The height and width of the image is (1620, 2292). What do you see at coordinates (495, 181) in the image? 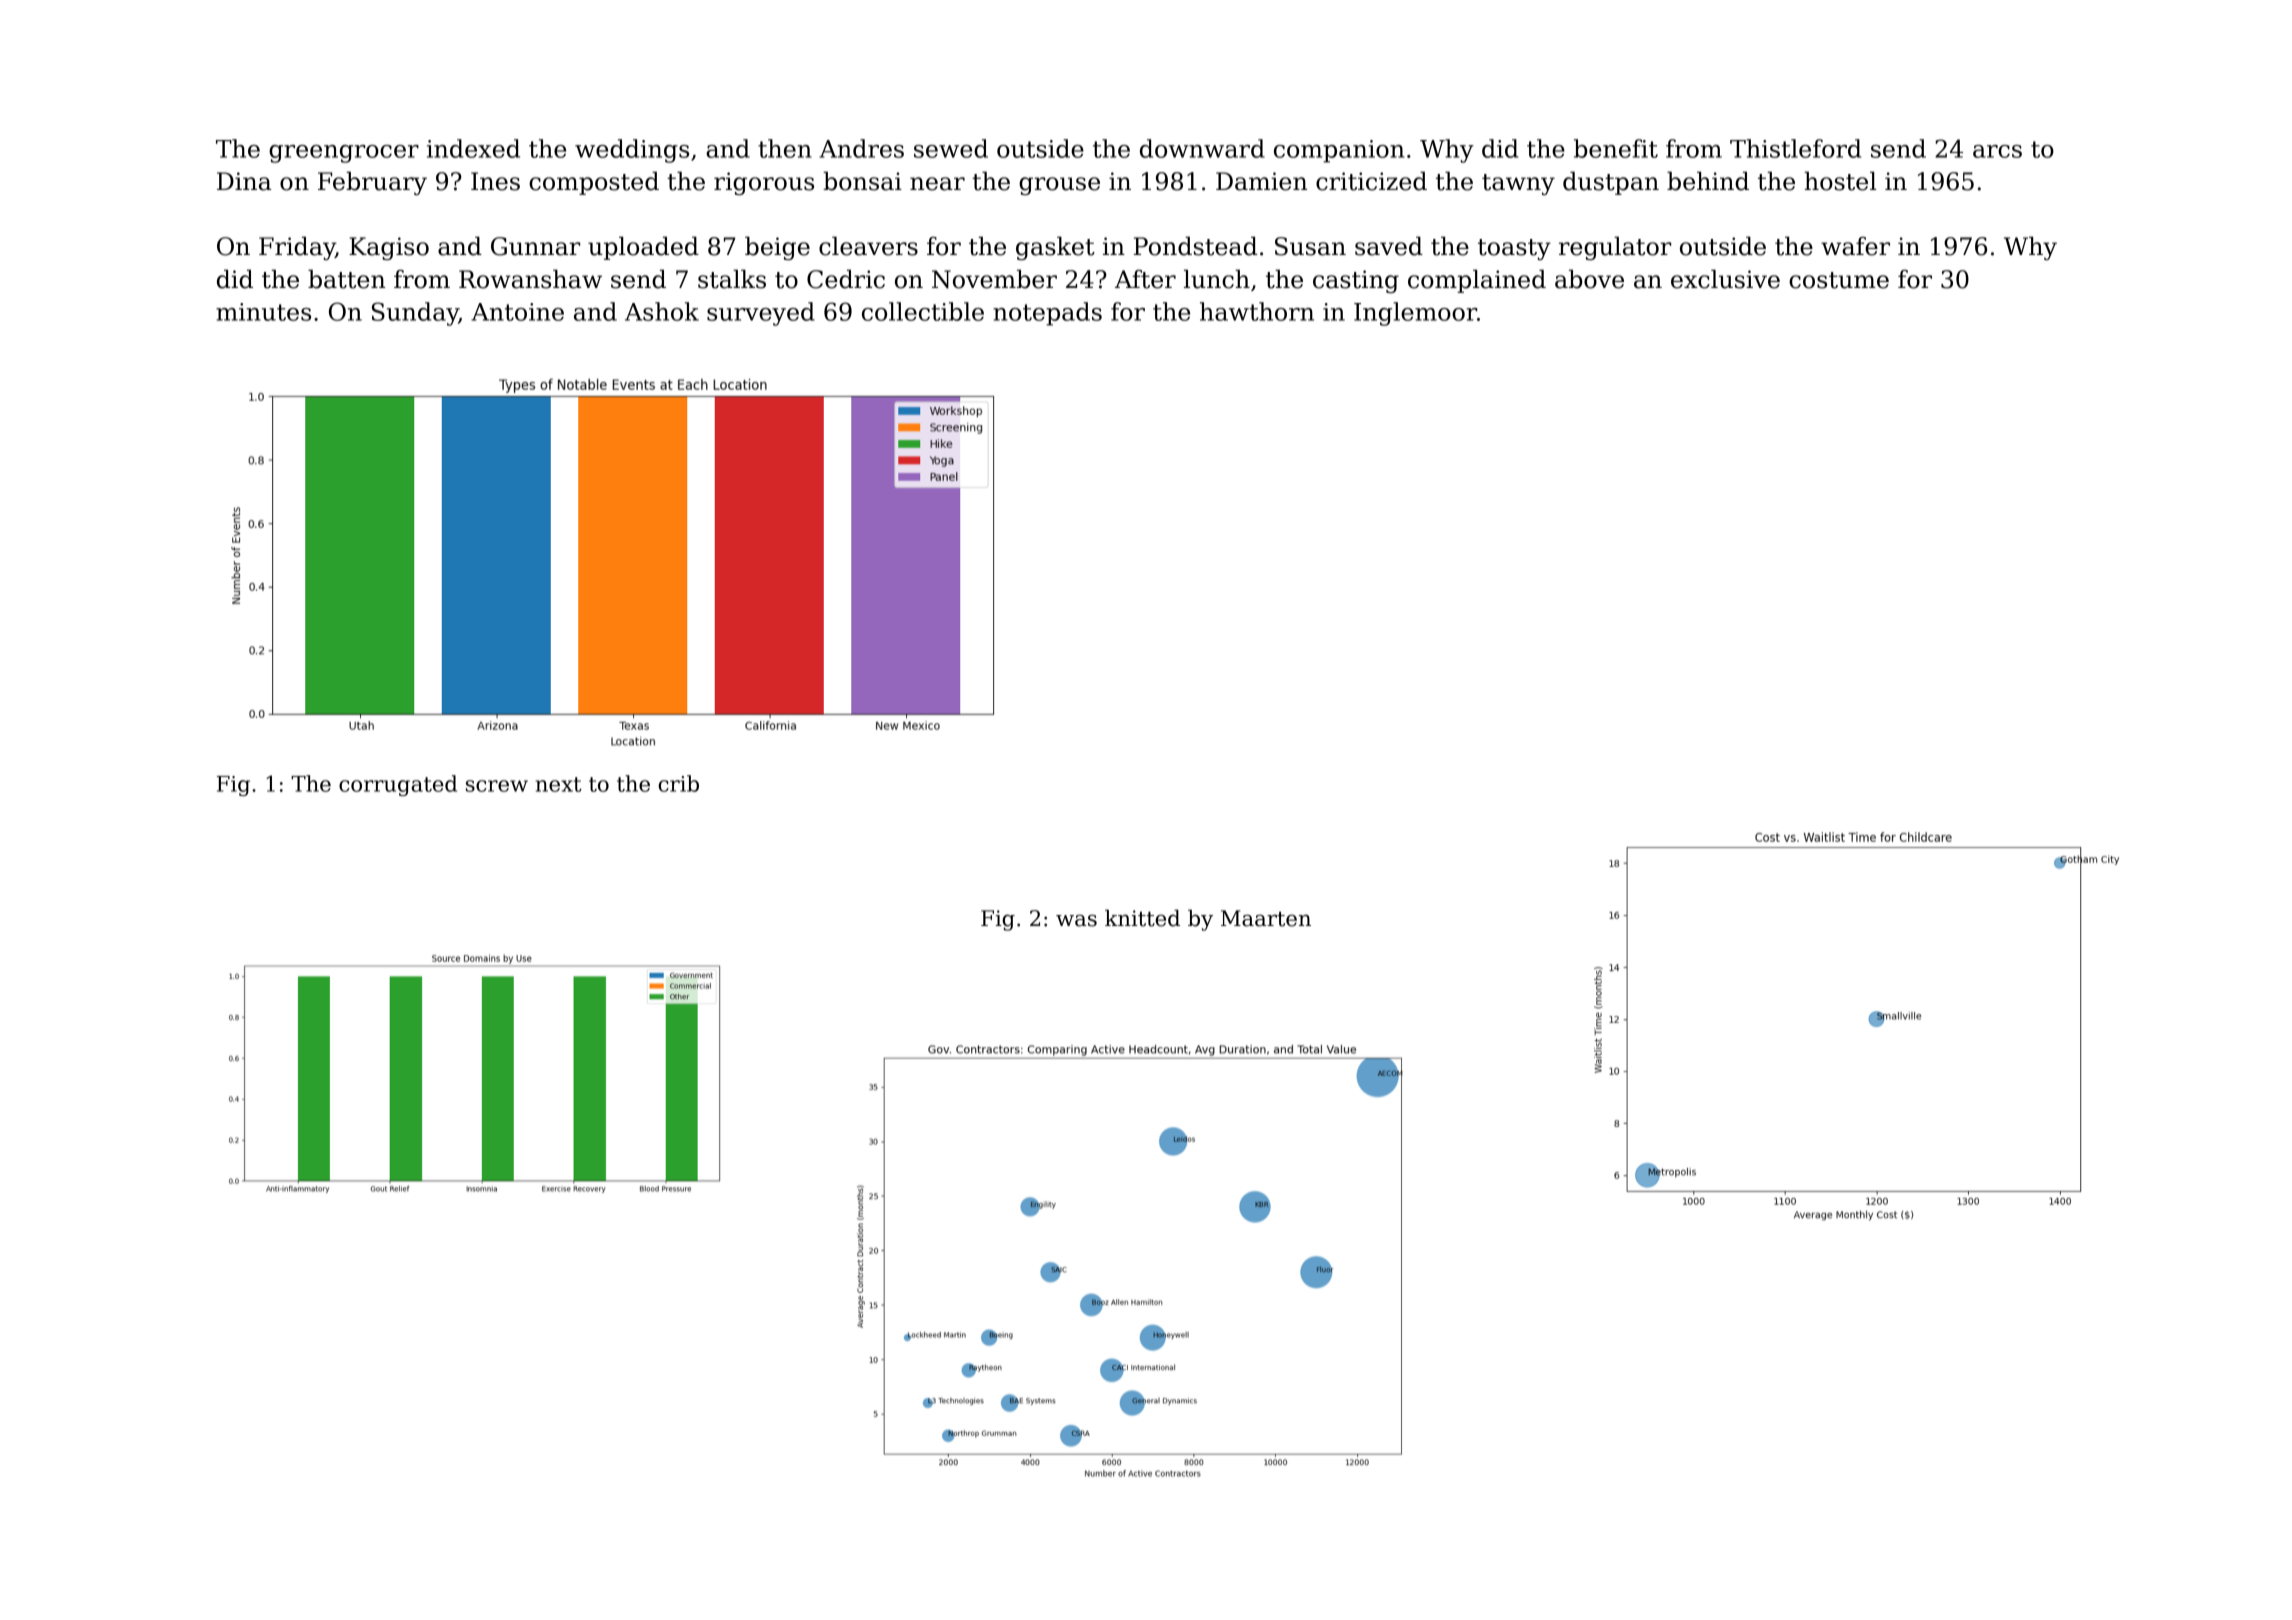
I see `Ines` at bounding box center [495, 181].
